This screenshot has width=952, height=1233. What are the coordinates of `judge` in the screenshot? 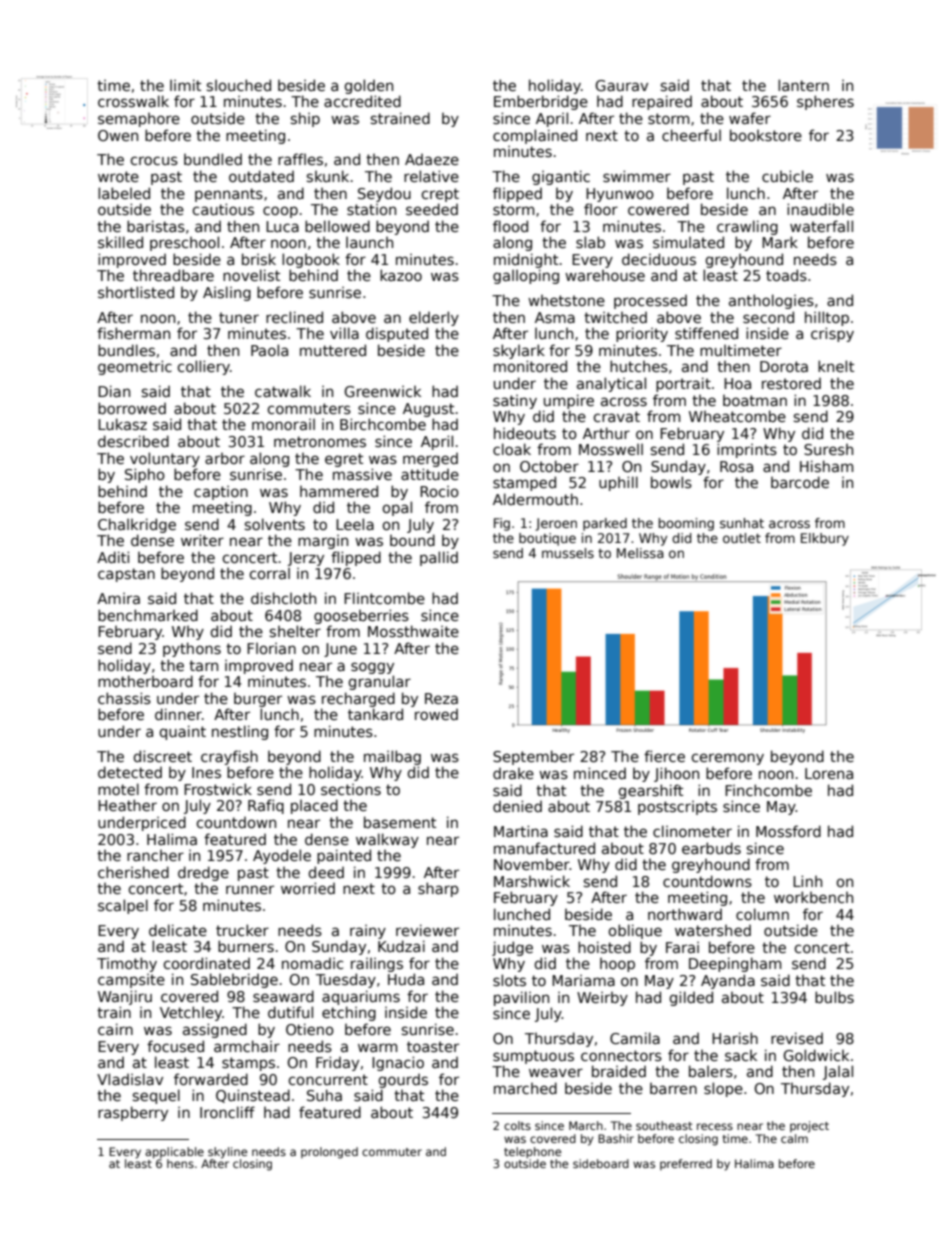 It's located at (512, 948).
